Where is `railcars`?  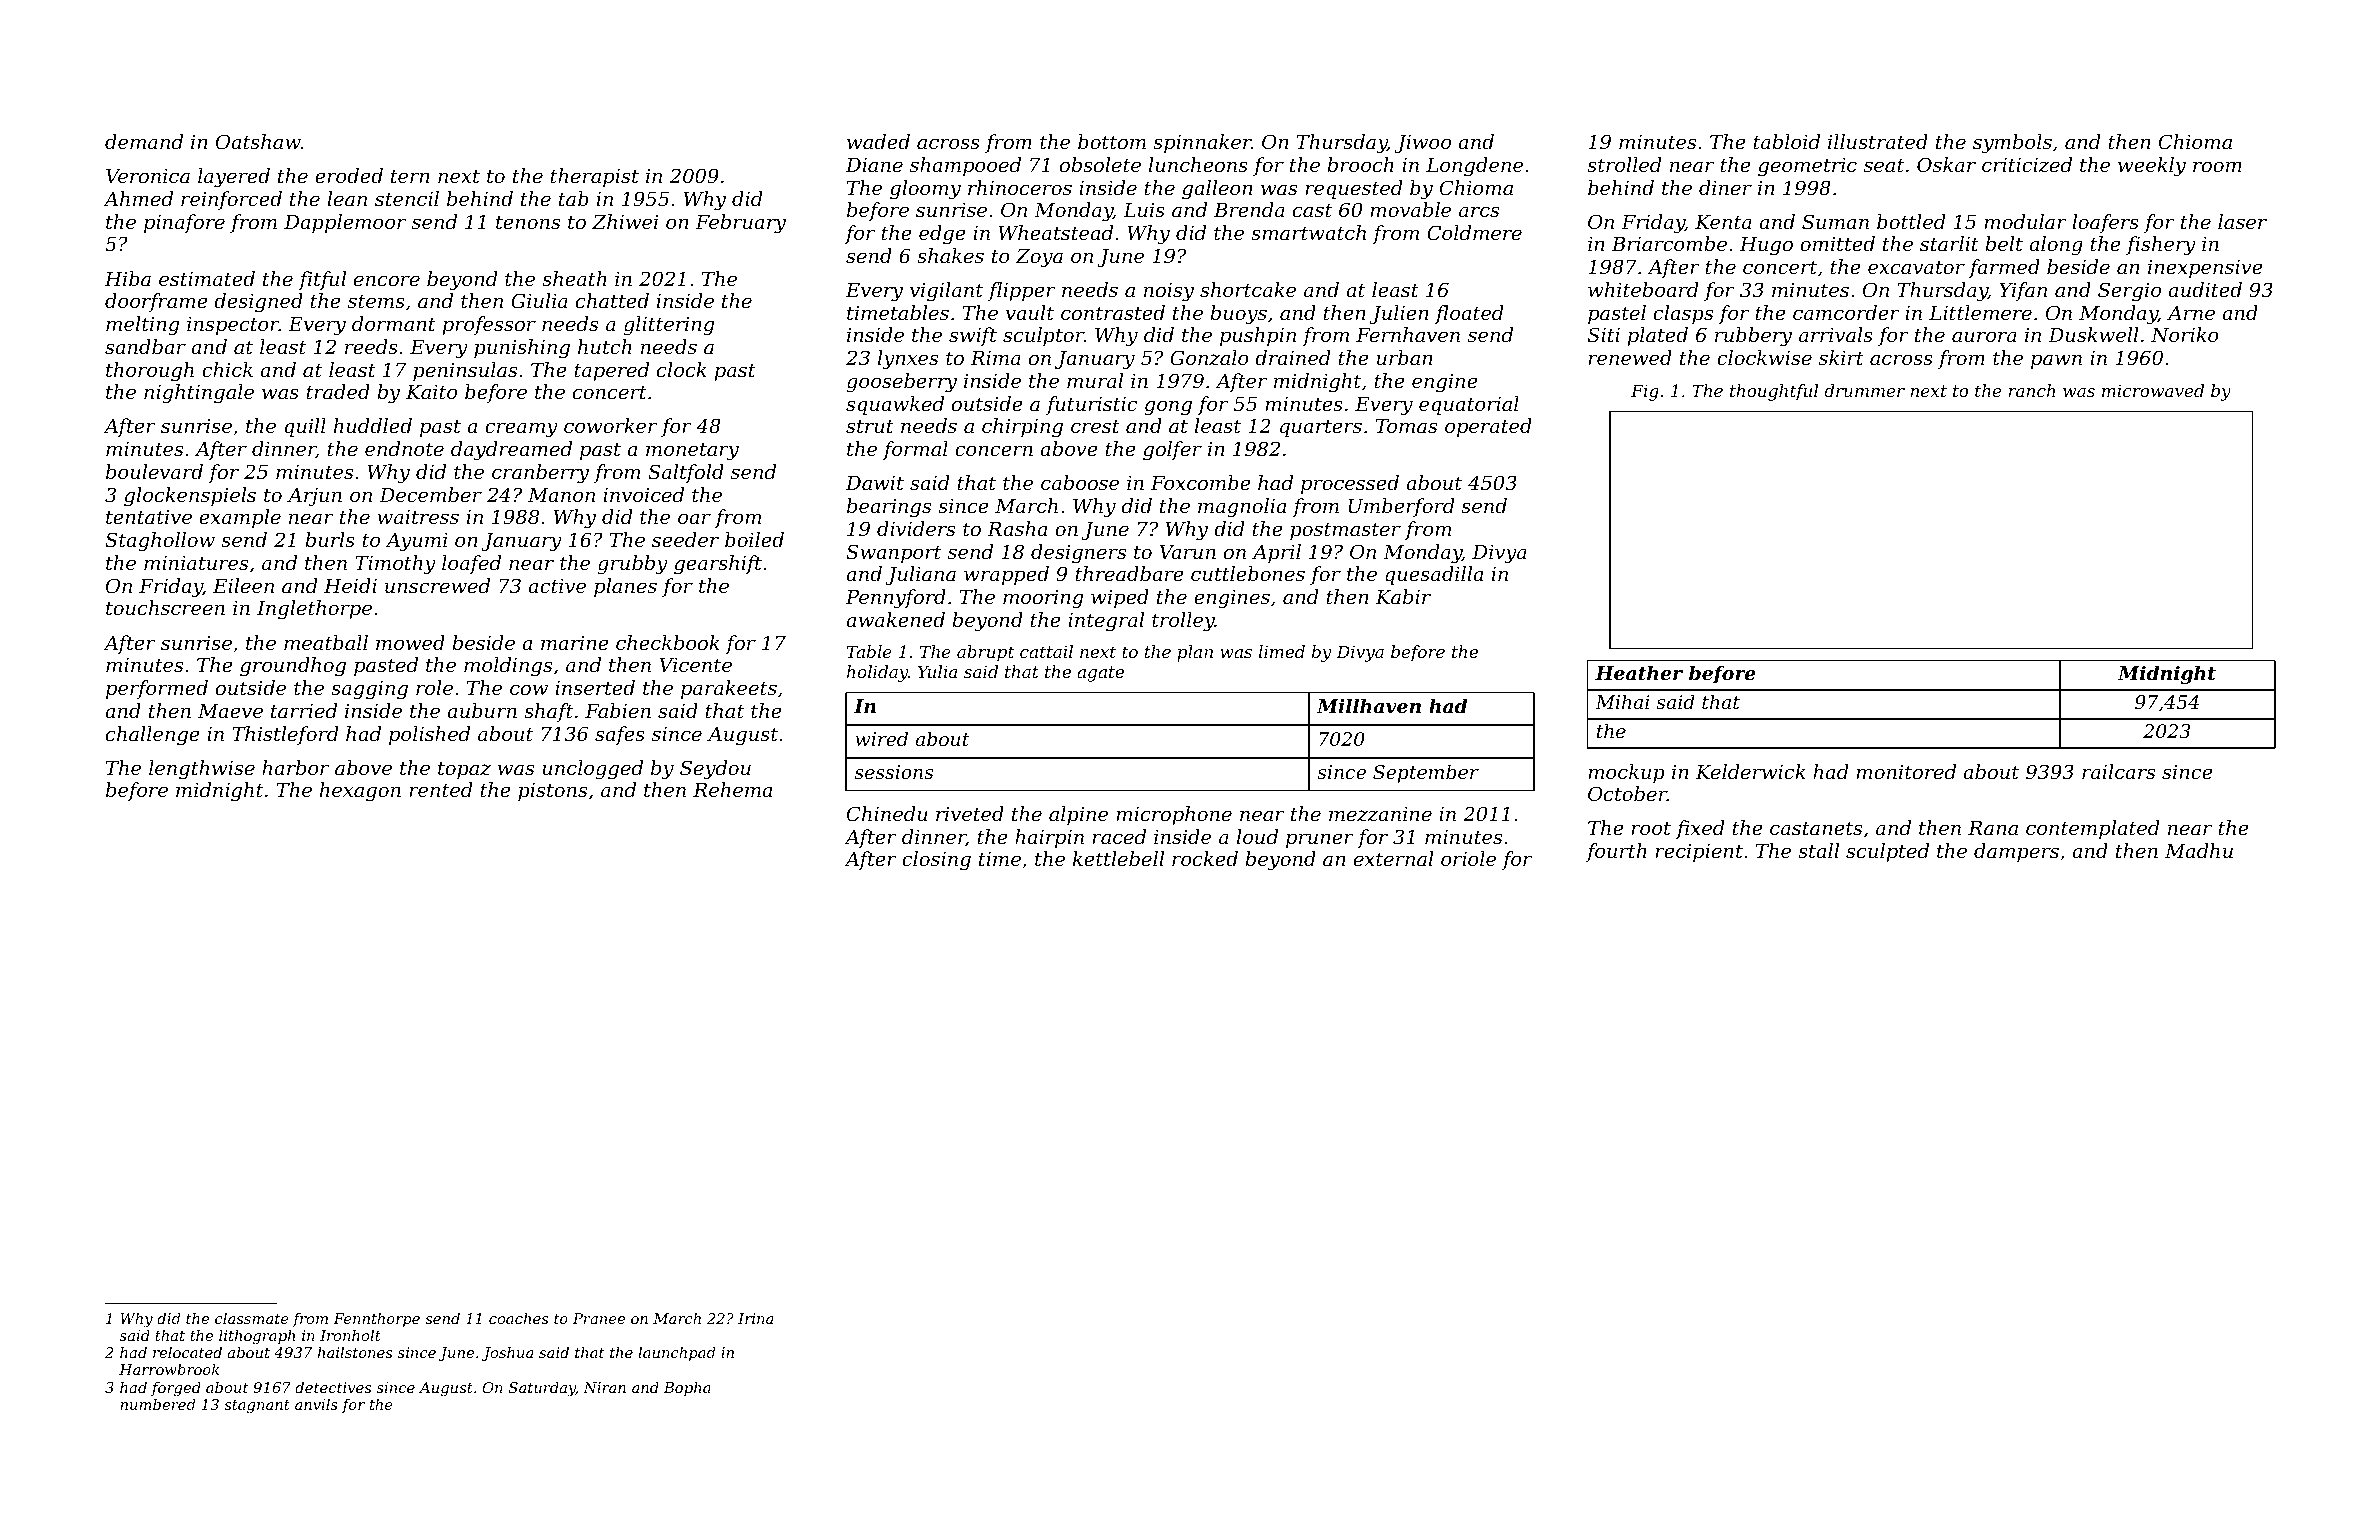 railcars is located at coordinates (2118, 771).
